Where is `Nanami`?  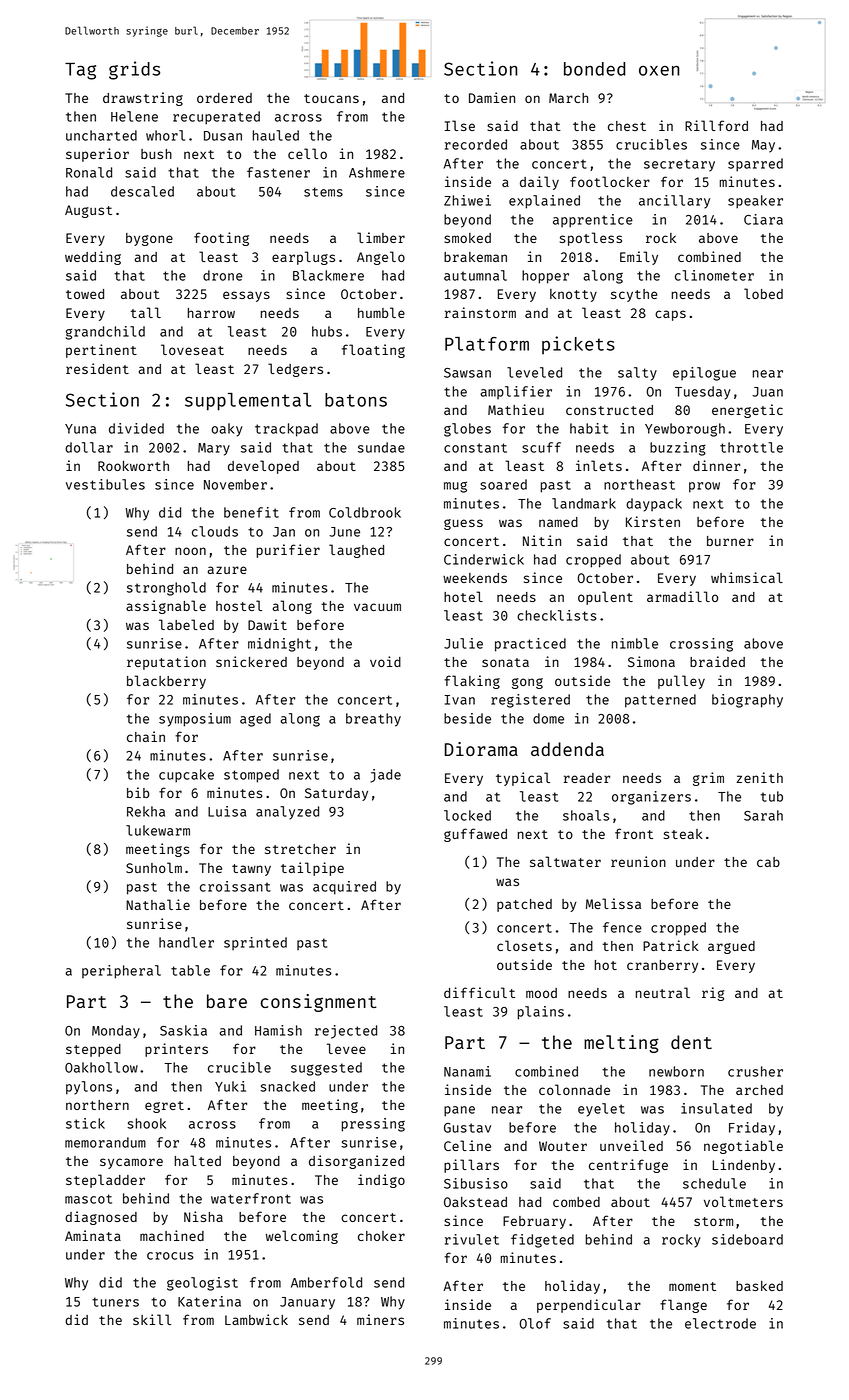
Nanami is located at coordinates (467, 1071).
